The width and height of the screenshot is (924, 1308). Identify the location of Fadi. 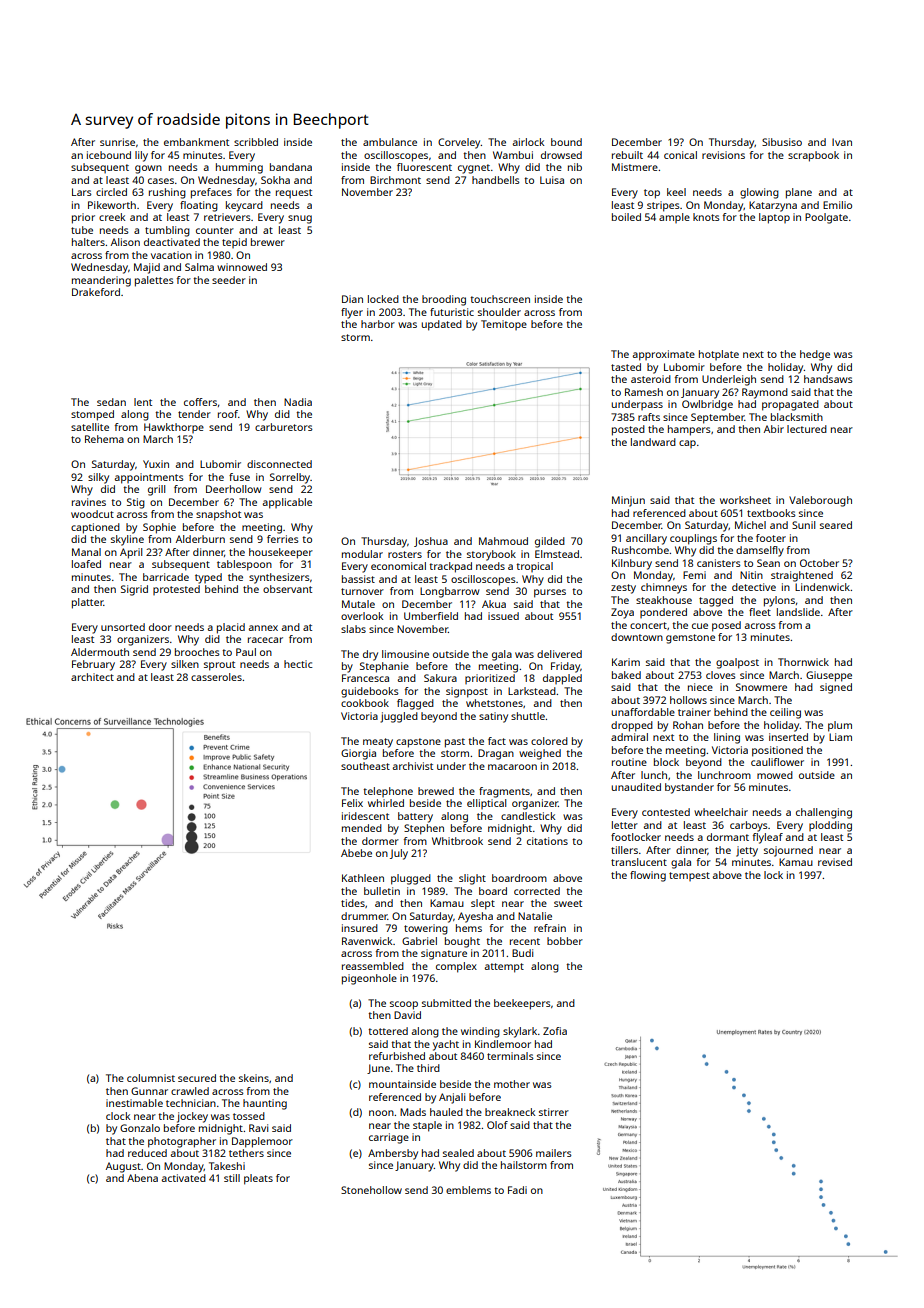
(517, 1190).
